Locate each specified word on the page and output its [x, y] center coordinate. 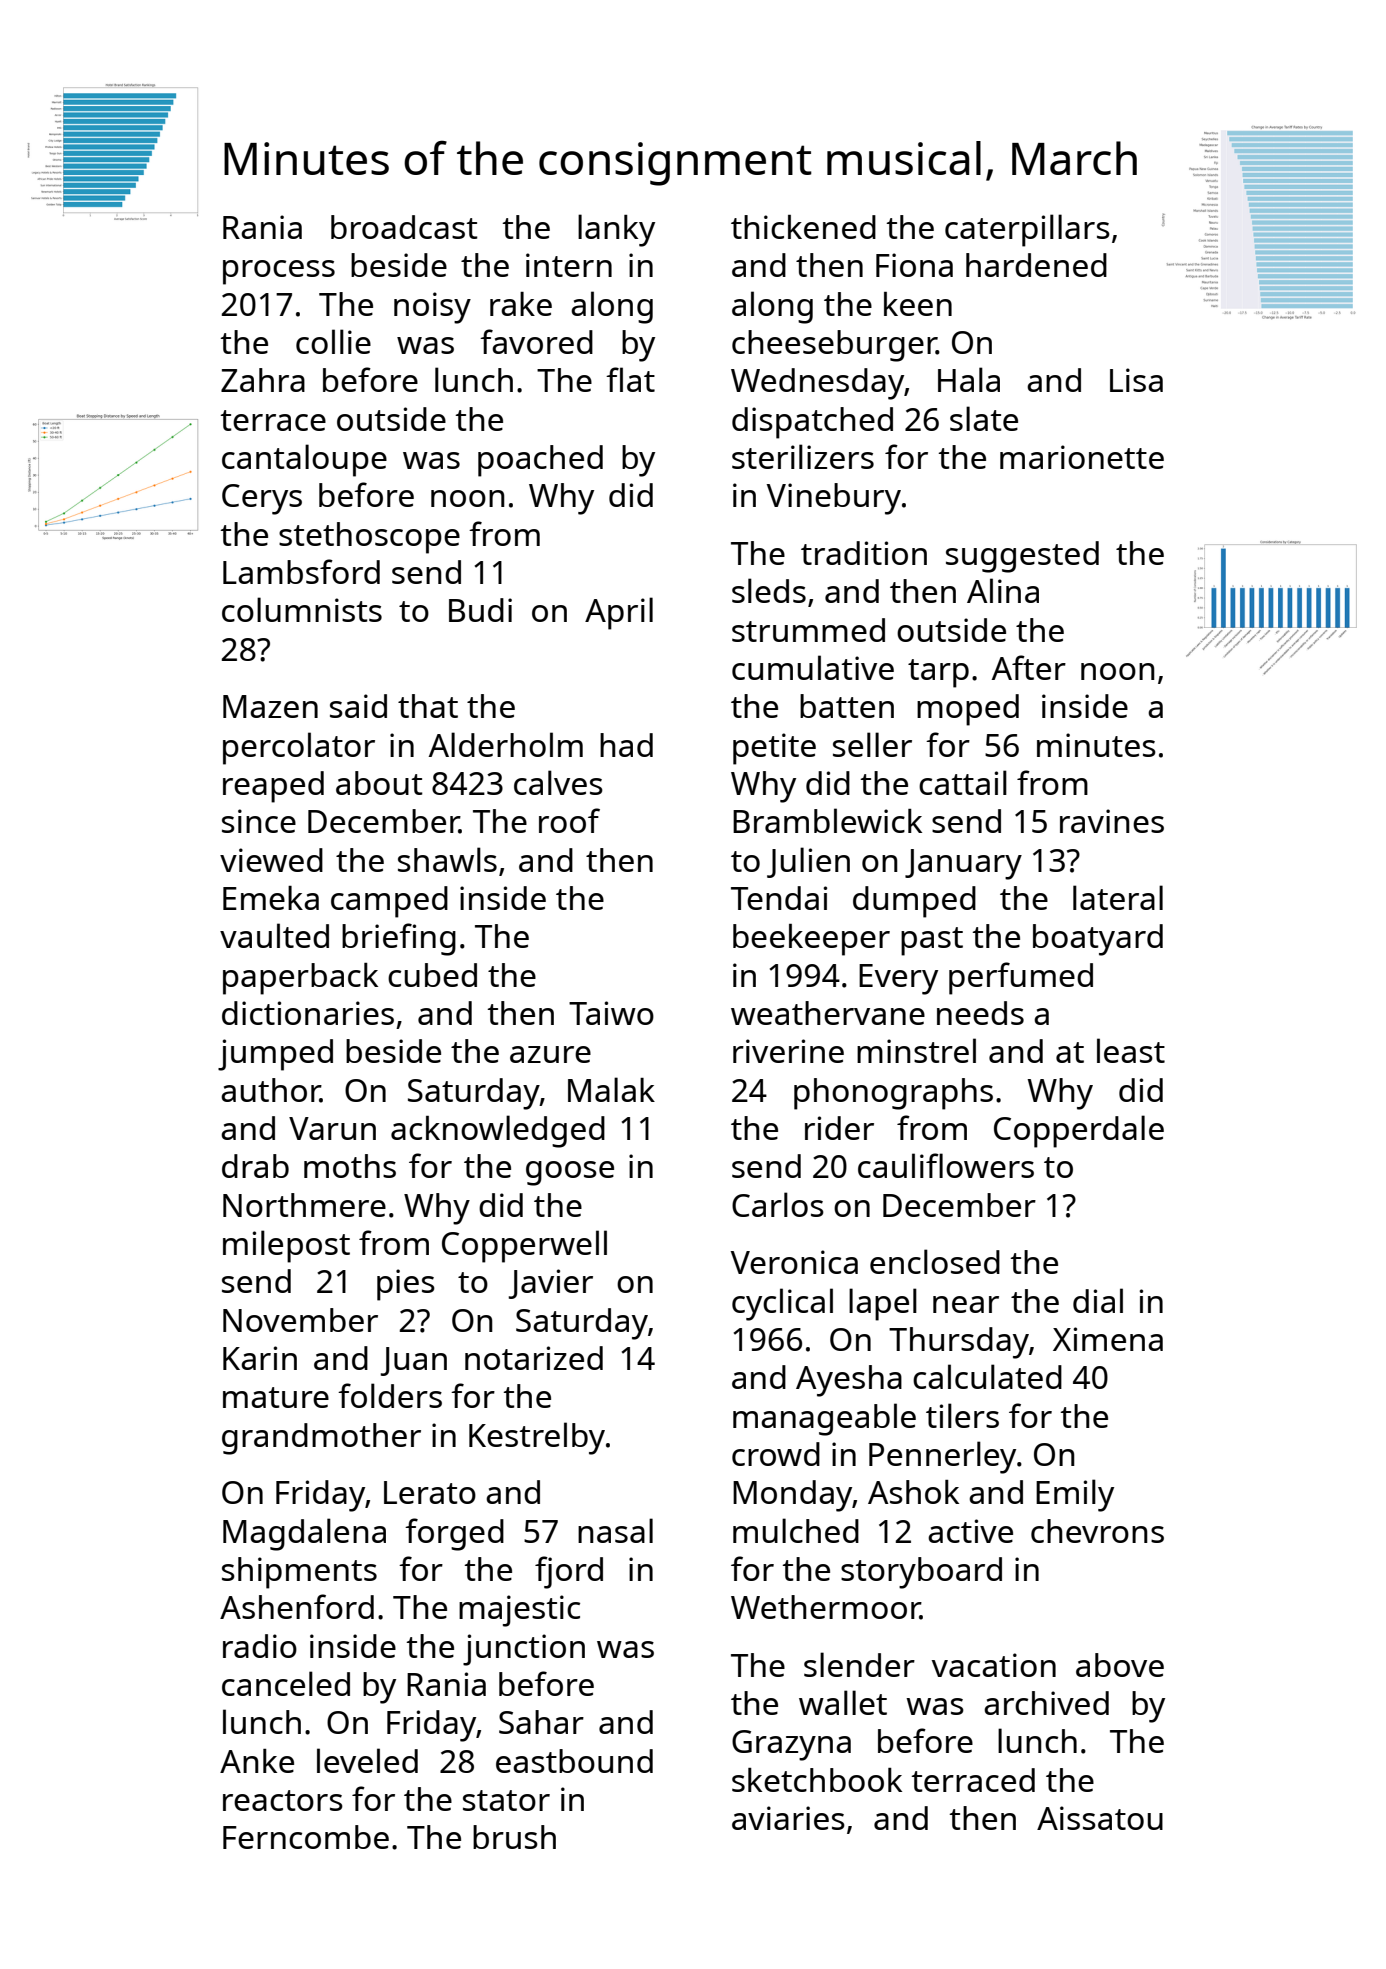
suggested [1022, 557]
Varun [332, 1128]
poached [540, 461]
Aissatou [1100, 1818]
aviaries [788, 1818]
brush [514, 1837]
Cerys [262, 499]
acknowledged [498, 1131]
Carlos [778, 1204]
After [1029, 667]
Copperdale [1079, 1131]
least [1131, 1050]
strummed [808, 630]
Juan [413, 1361]
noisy [432, 308]
